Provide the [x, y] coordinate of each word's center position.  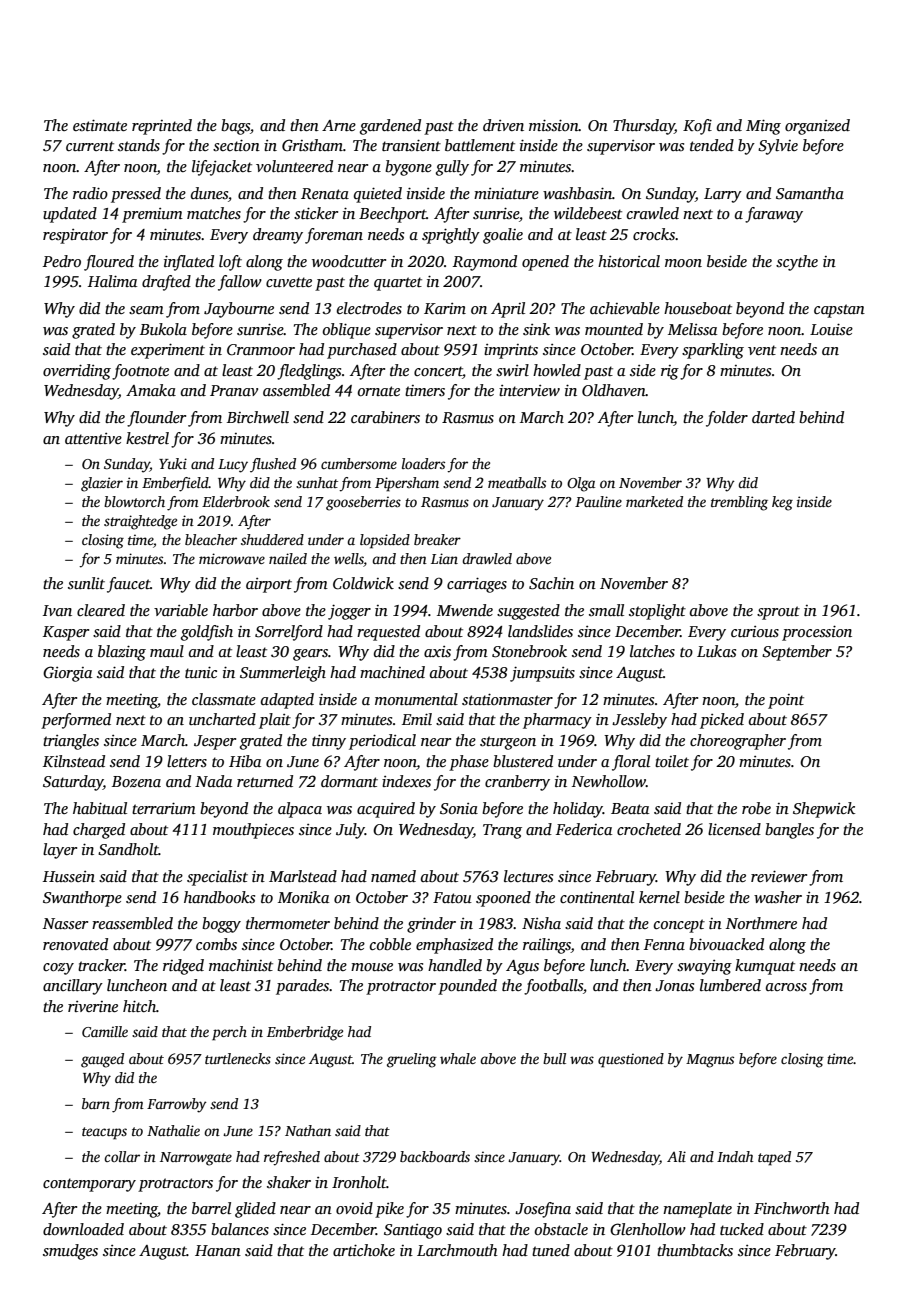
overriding [77, 372]
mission [554, 125]
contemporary [89, 1185]
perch [229, 1033]
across [786, 987]
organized [817, 127]
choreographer [738, 742]
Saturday [73, 783]
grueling [412, 1060]
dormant [349, 781]
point [786, 701]
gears [310, 655]
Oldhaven [614, 390]
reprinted [162, 127]
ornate [379, 391]
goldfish [207, 633]
